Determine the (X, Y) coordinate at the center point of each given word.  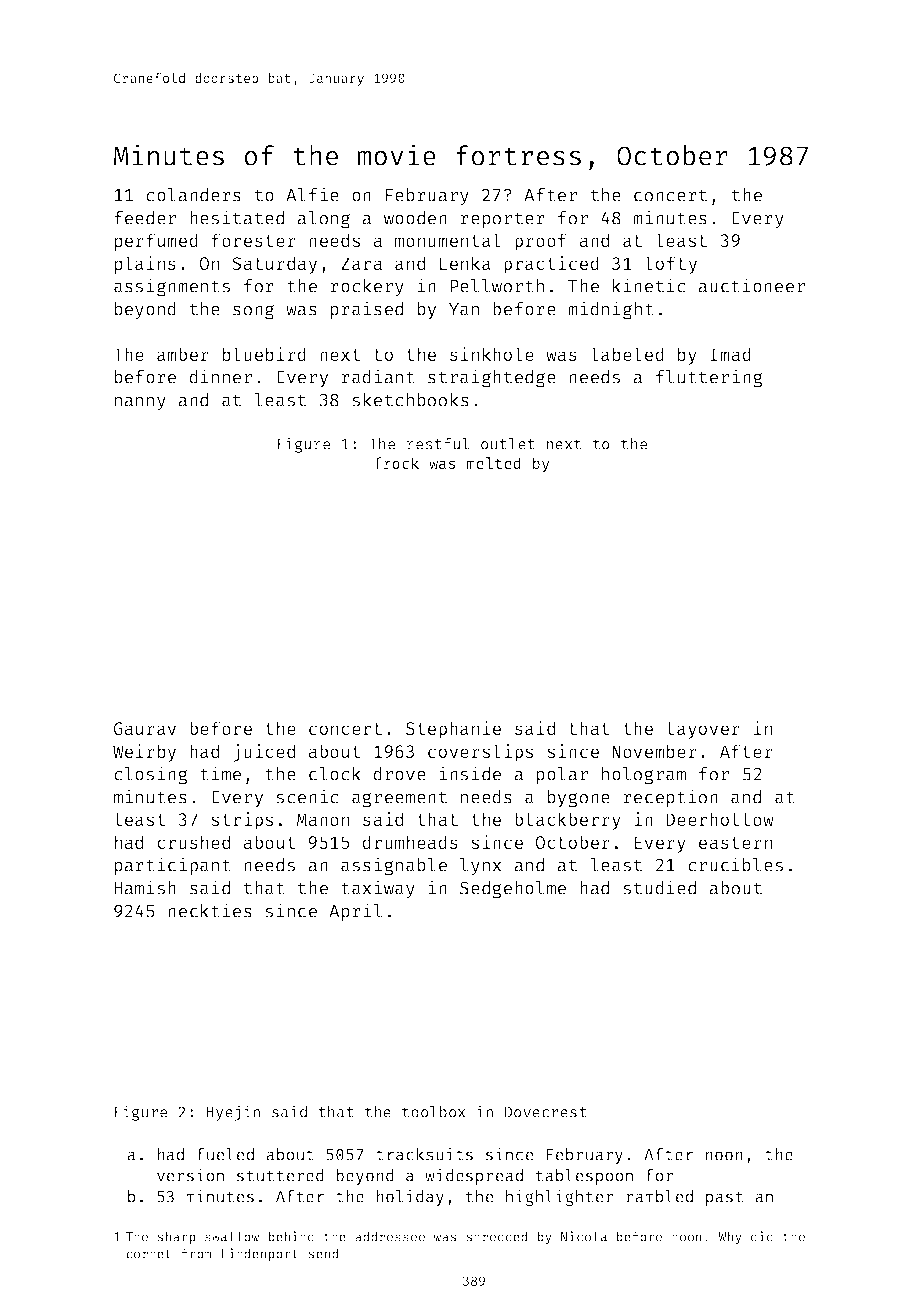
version (190, 1175)
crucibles (735, 864)
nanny (140, 404)
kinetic (649, 285)
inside (470, 773)
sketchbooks (410, 400)
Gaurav (145, 728)
